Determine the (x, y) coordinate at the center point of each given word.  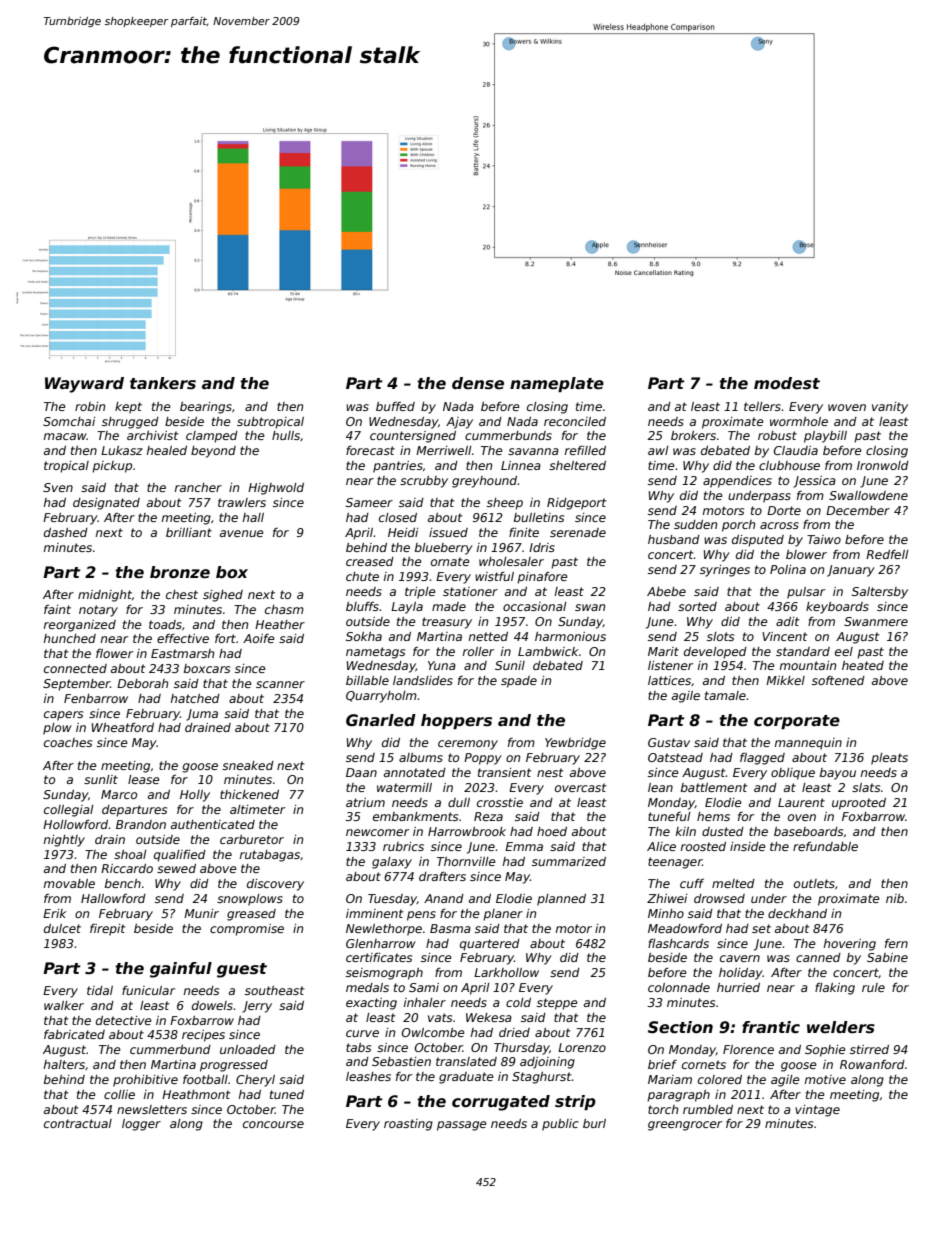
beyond (213, 452)
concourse (273, 1124)
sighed (223, 596)
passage (462, 1126)
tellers (762, 406)
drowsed (719, 898)
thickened (249, 794)
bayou (838, 774)
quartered (490, 945)
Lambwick (548, 651)
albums (421, 757)
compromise (247, 930)
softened (838, 680)
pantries (398, 467)
